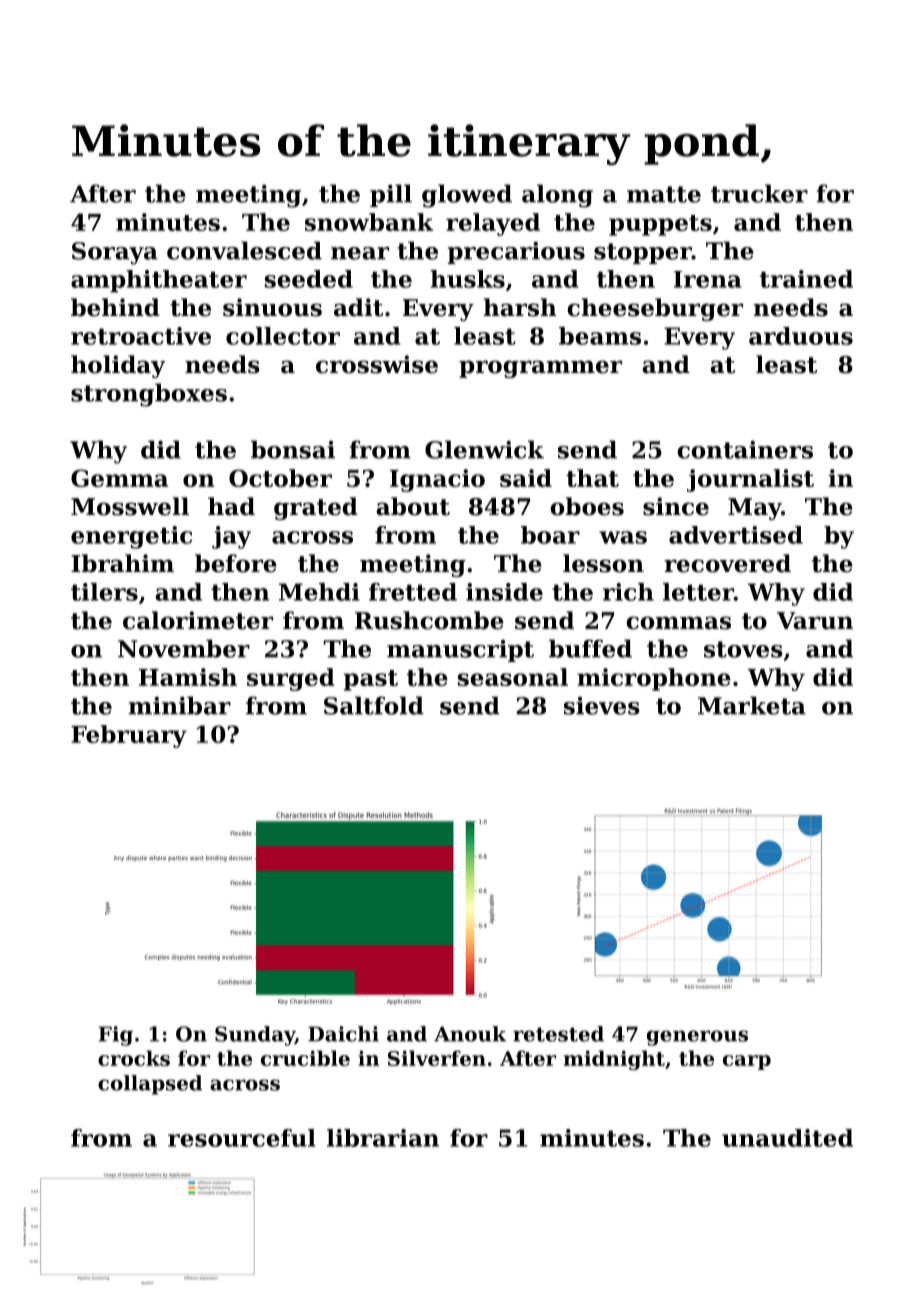 The width and height of the image is (924, 1311). Describe the element at coordinates (806, 279) in the image. I see `trained` at that location.
